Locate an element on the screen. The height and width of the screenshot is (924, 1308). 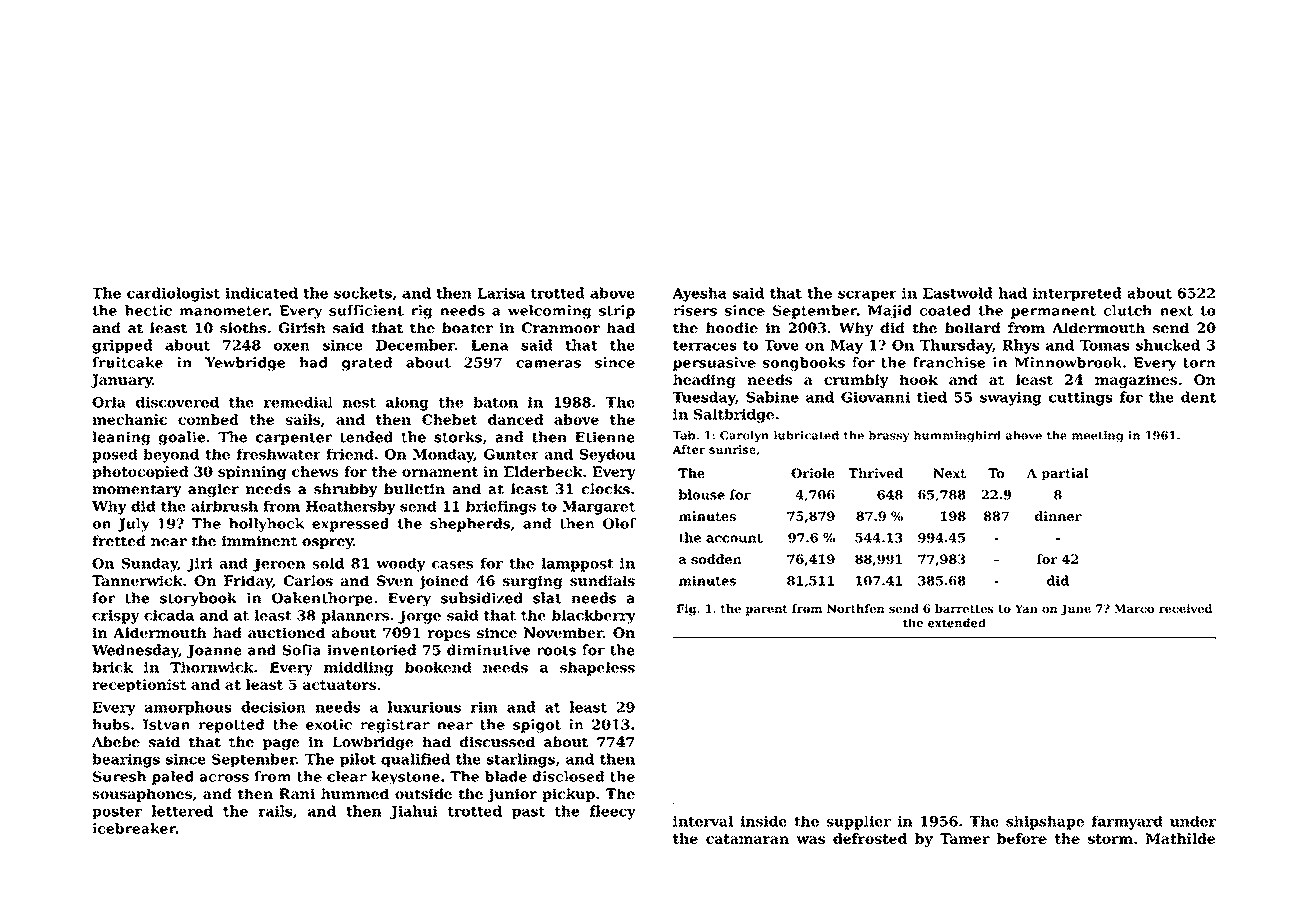
cardiologist is located at coordinates (173, 294).
